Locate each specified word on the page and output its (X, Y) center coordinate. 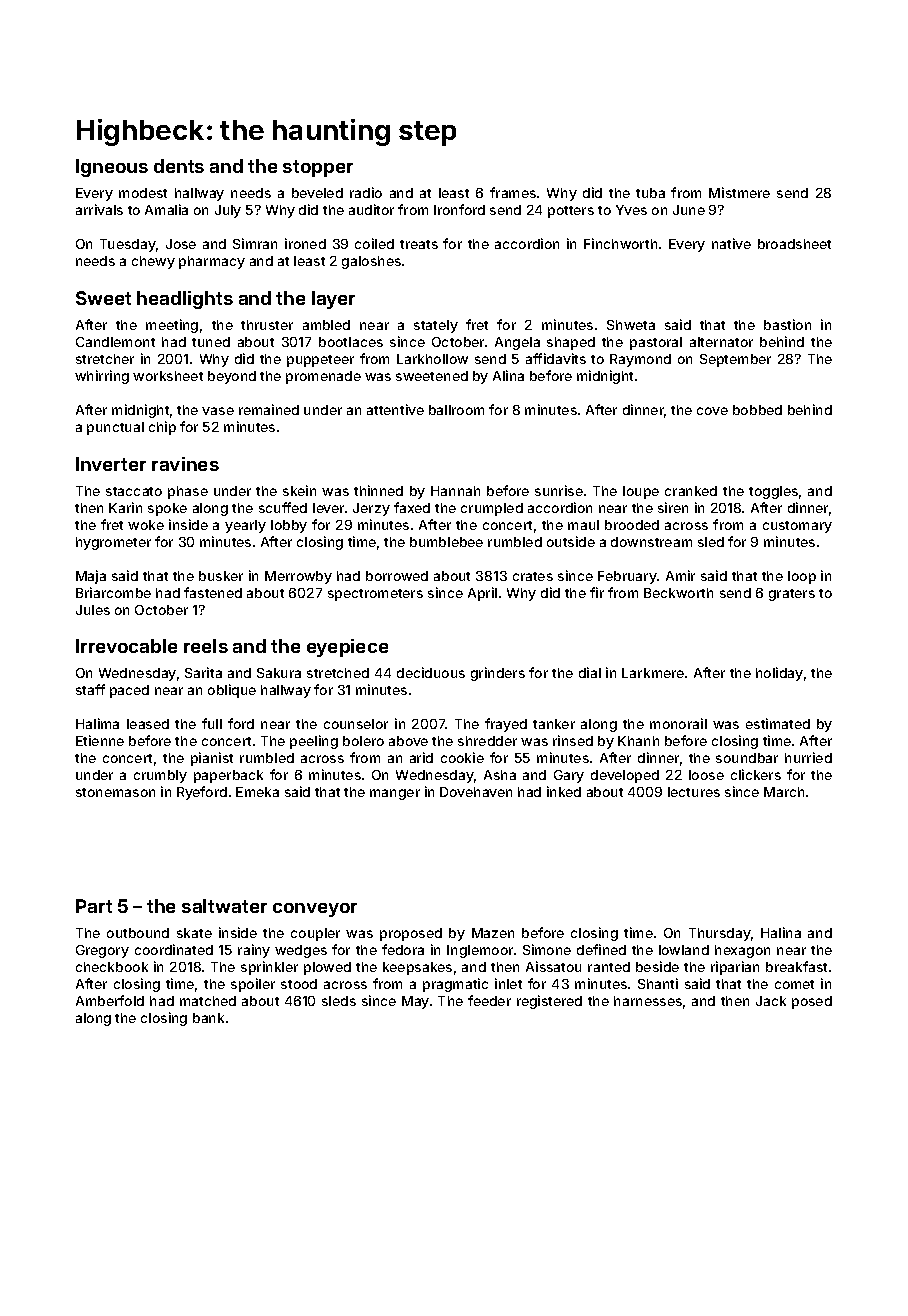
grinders (498, 674)
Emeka (257, 792)
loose (706, 775)
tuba (650, 193)
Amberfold (110, 1000)
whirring (102, 377)
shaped (571, 343)
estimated (778, 723)
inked (564, 791)
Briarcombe (113, 592)
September (735, 360)
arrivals (99, 209)
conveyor (315, 910)
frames (513, 192)
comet (794, 984)
